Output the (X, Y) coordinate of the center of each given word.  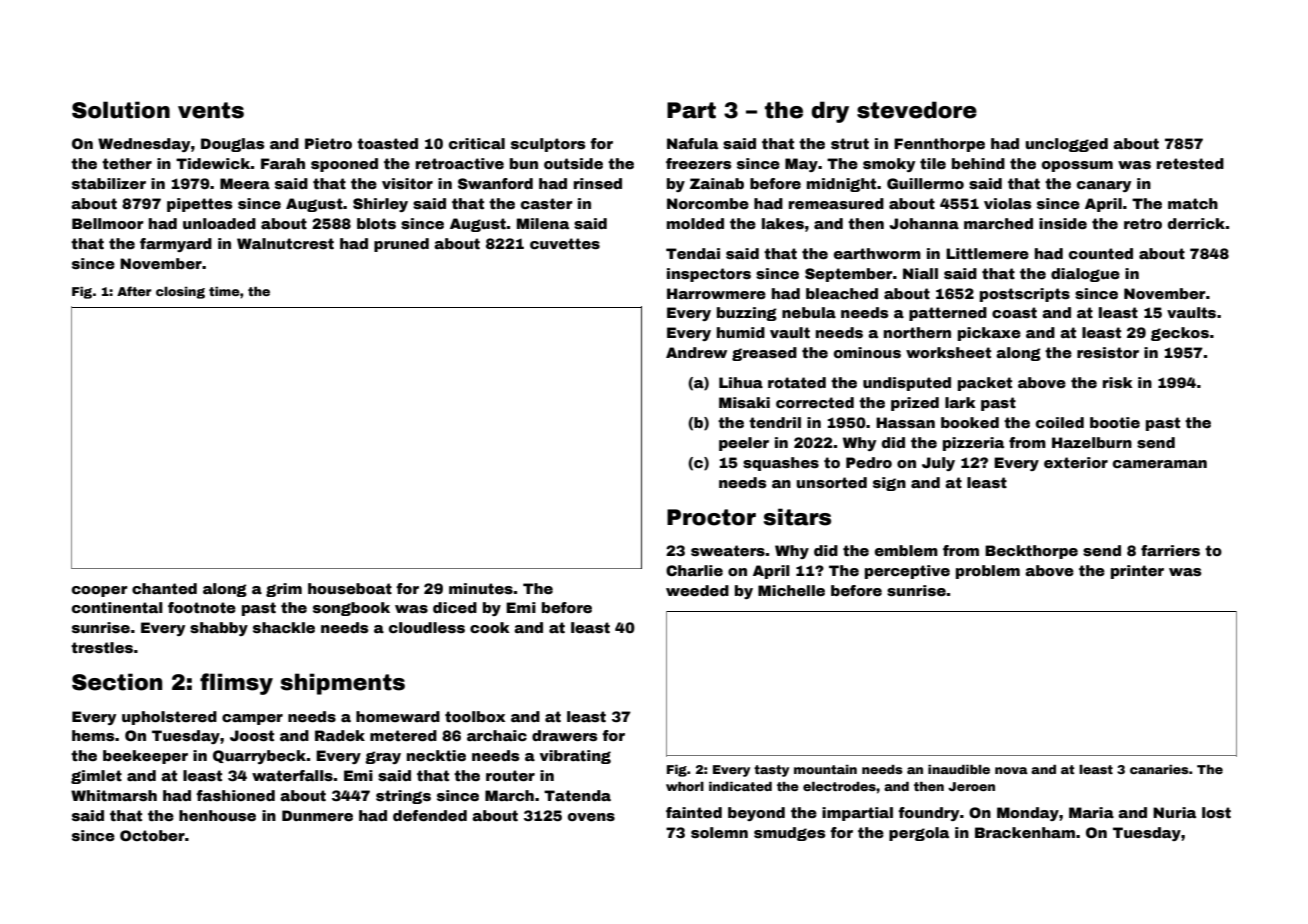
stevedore (917, 110)
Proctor (711, 517)
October (152, 835)
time (224, 291)
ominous (867, 352)
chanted (164, 588)
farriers (1170, 550)
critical (477, 143)
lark (960, 402)
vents (211, 110)
